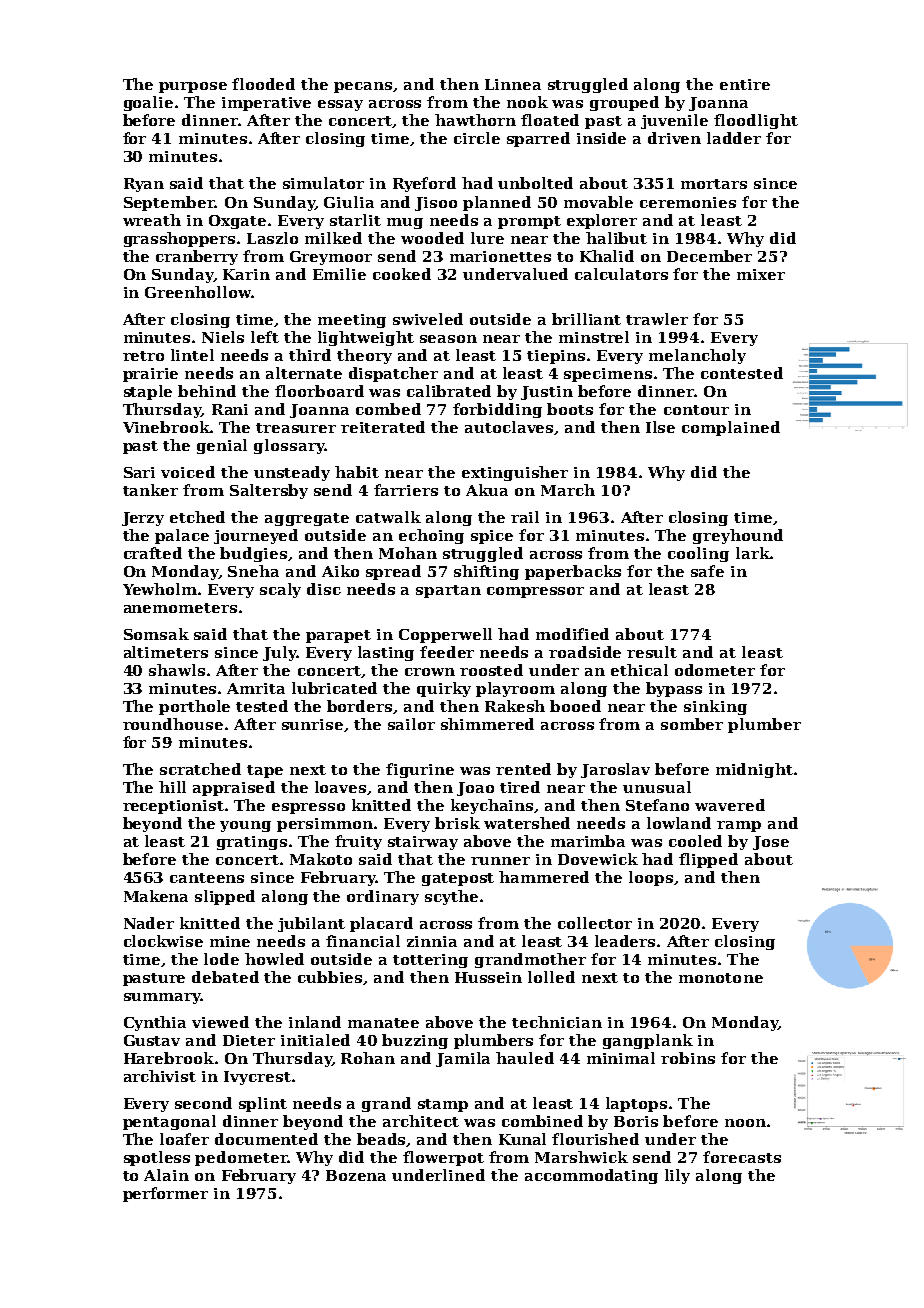 The height and width of the screenshot is (1308, 924). What do you see at coordinates (621, 1058) in the screenshot?
I see `minimal` at bounding box center [621, 1058].
